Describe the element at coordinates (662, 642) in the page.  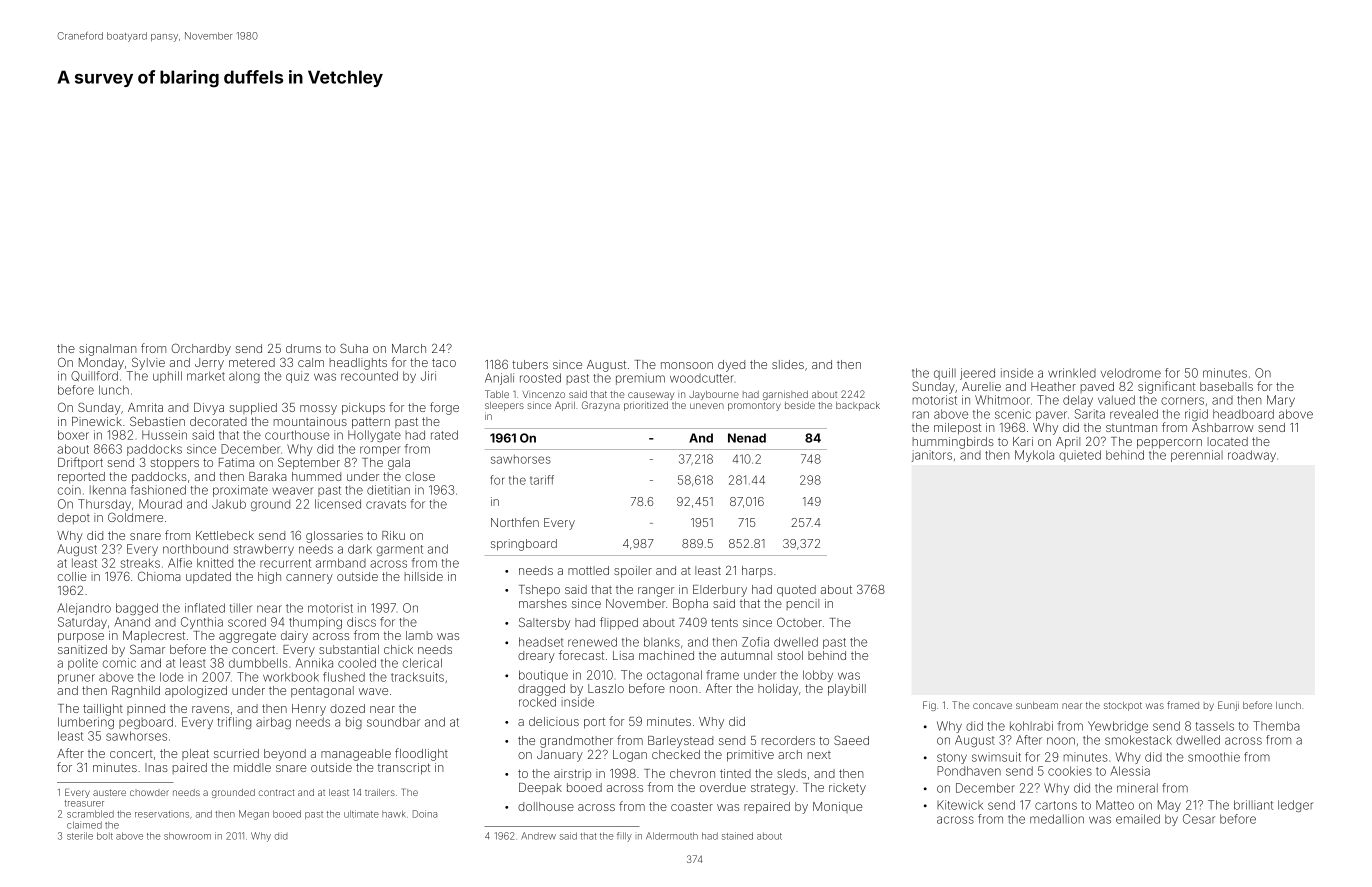
I see `blanks` at that location.
